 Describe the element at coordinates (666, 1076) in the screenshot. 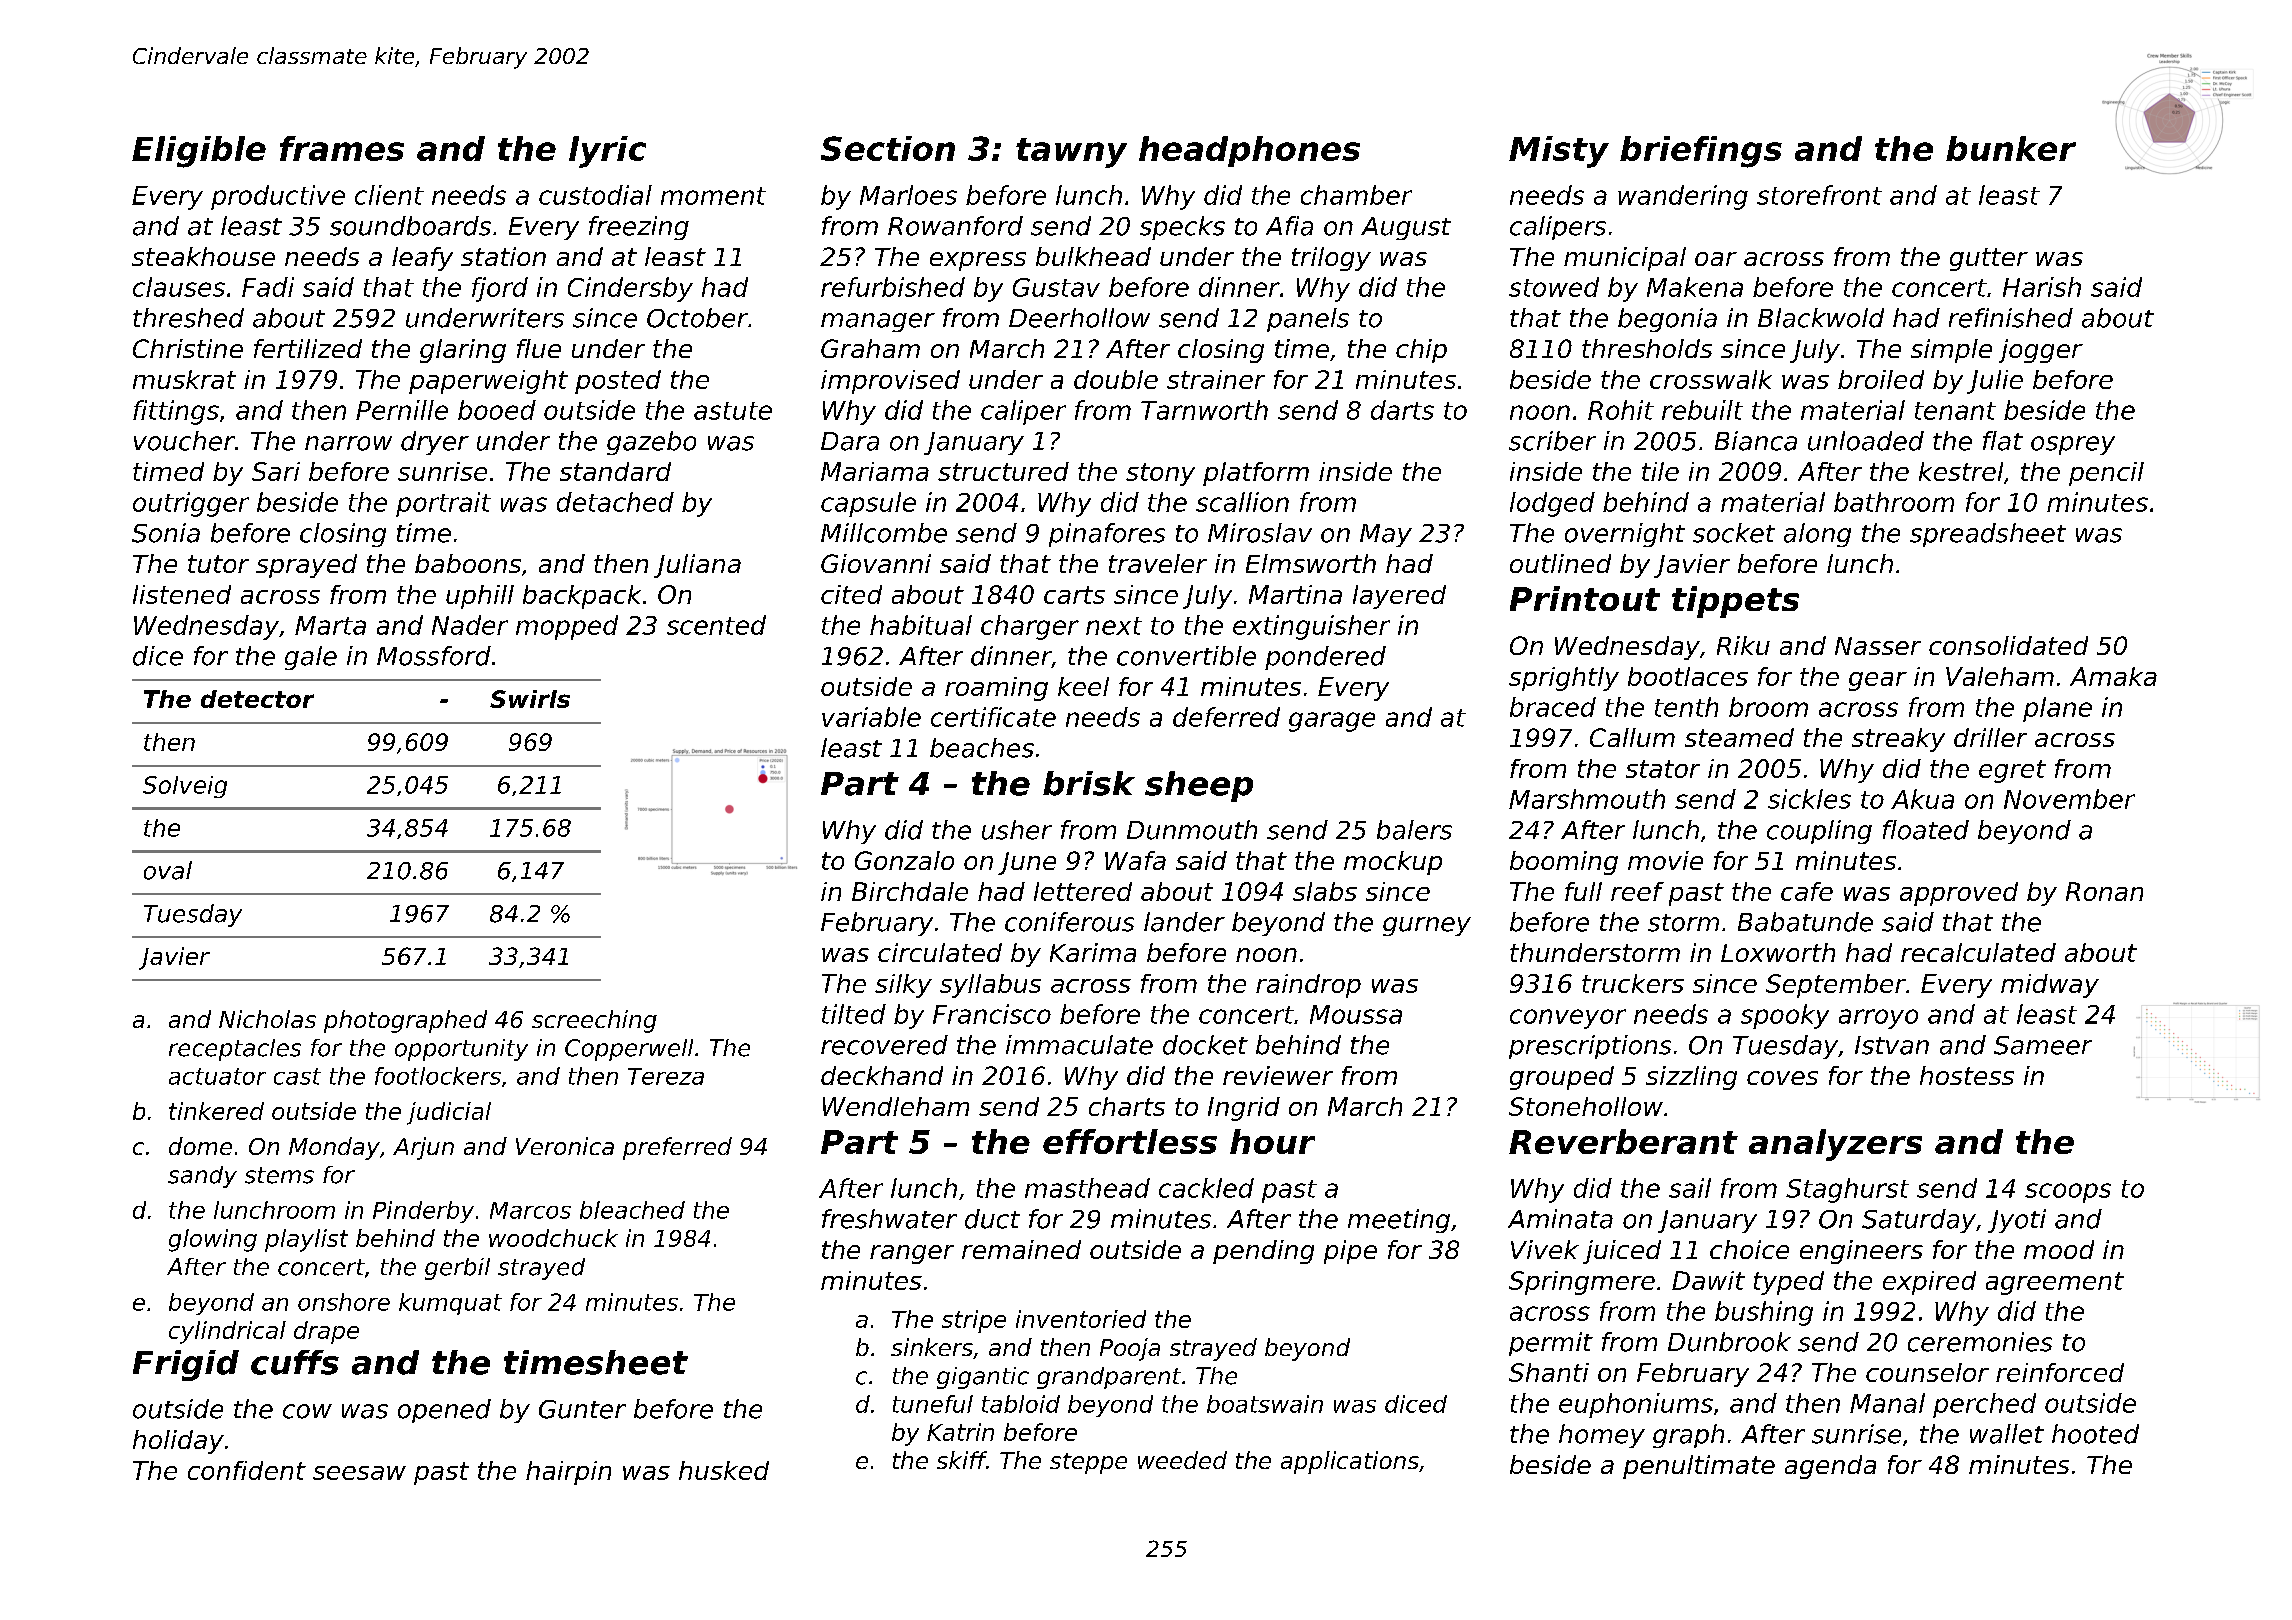

I see `Tereza` at that location.
